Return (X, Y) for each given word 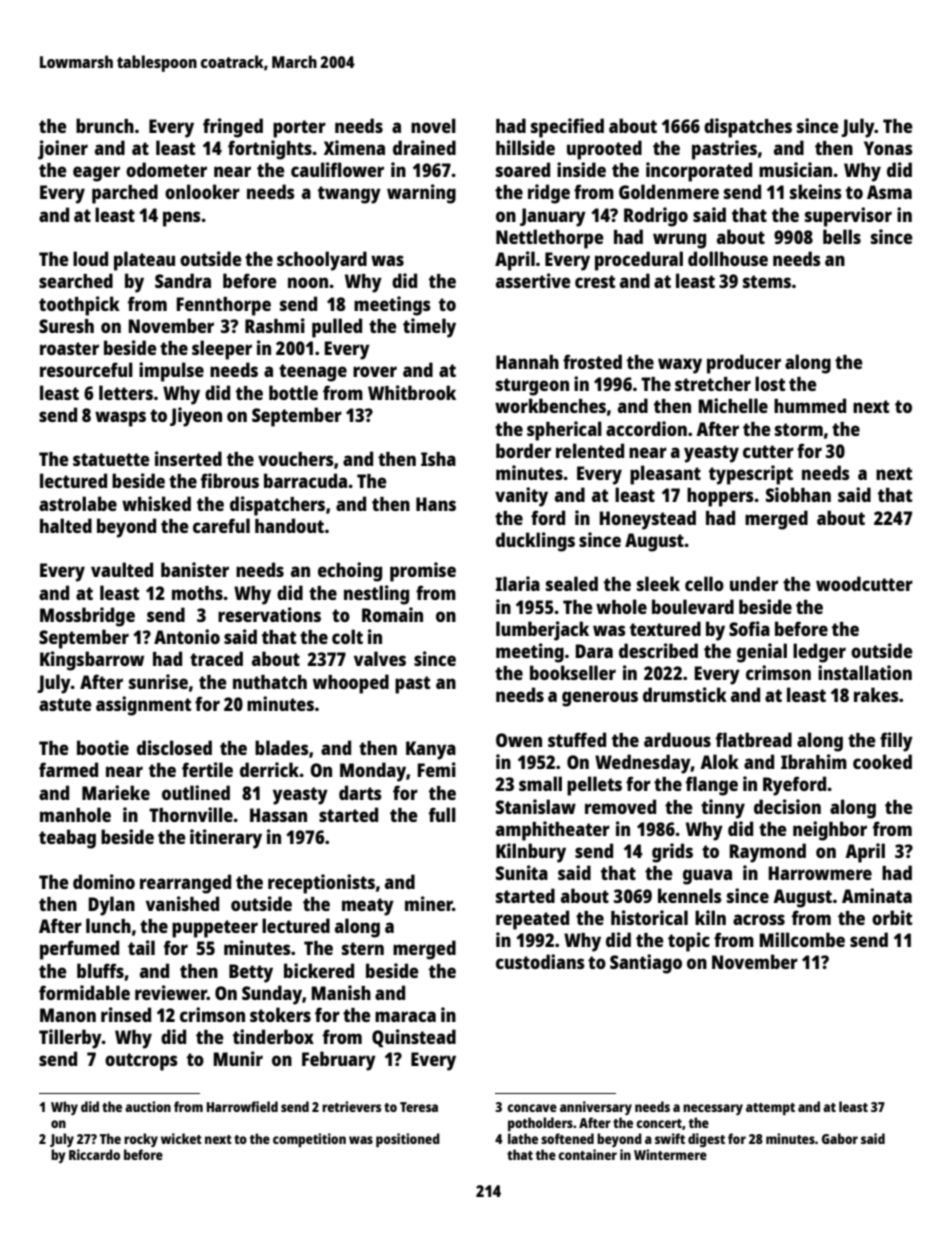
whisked (156, 503)
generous (600, 699)
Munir (238, 1058)
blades (282, 747)
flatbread (754, 739)
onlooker (202, 191)
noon (308, 282)
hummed (810, 405)
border (523, 450)
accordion (646, 428)
